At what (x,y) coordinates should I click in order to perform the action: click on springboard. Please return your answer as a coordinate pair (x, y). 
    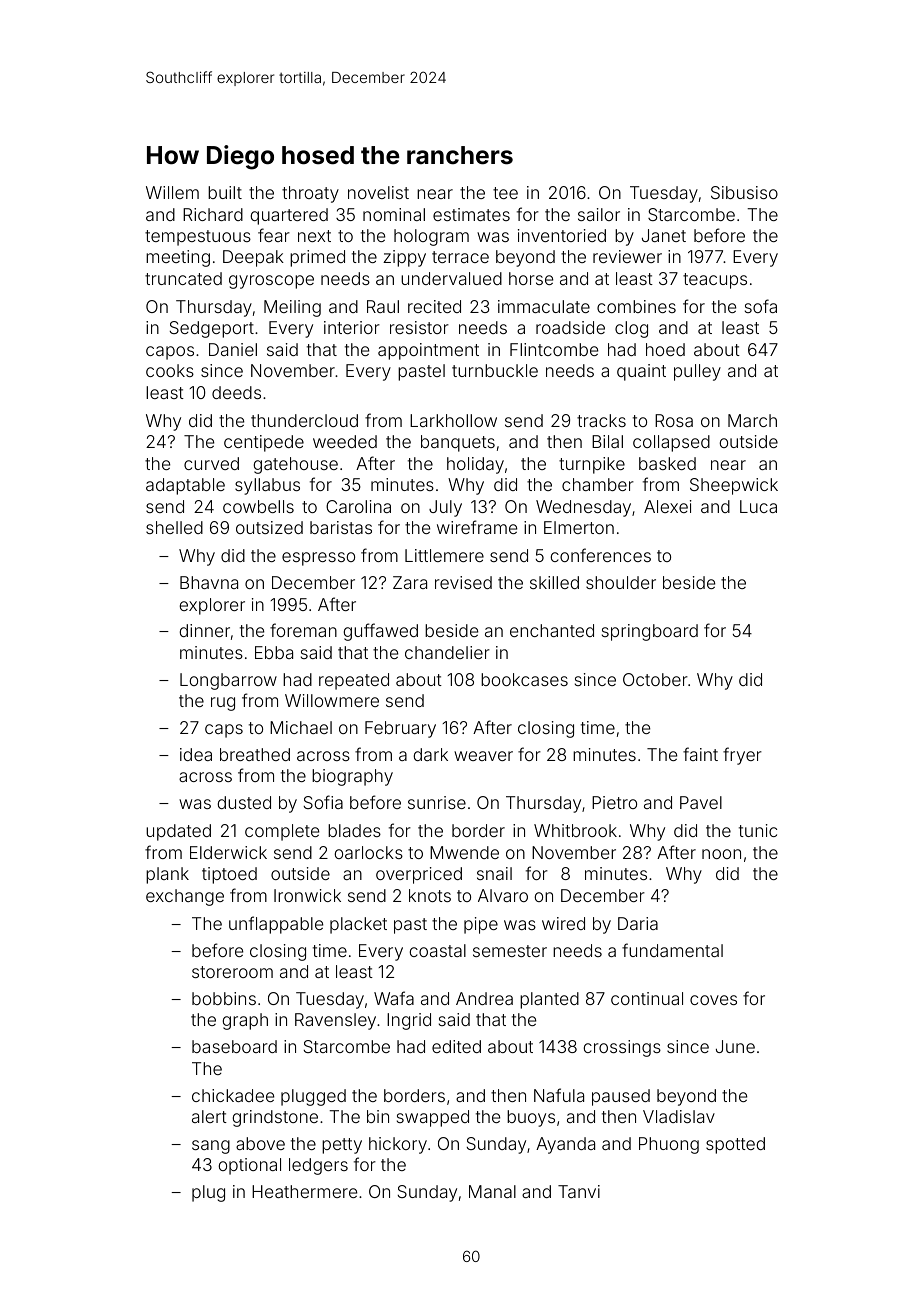
    Looking at the image, I should click on (650, 632).
